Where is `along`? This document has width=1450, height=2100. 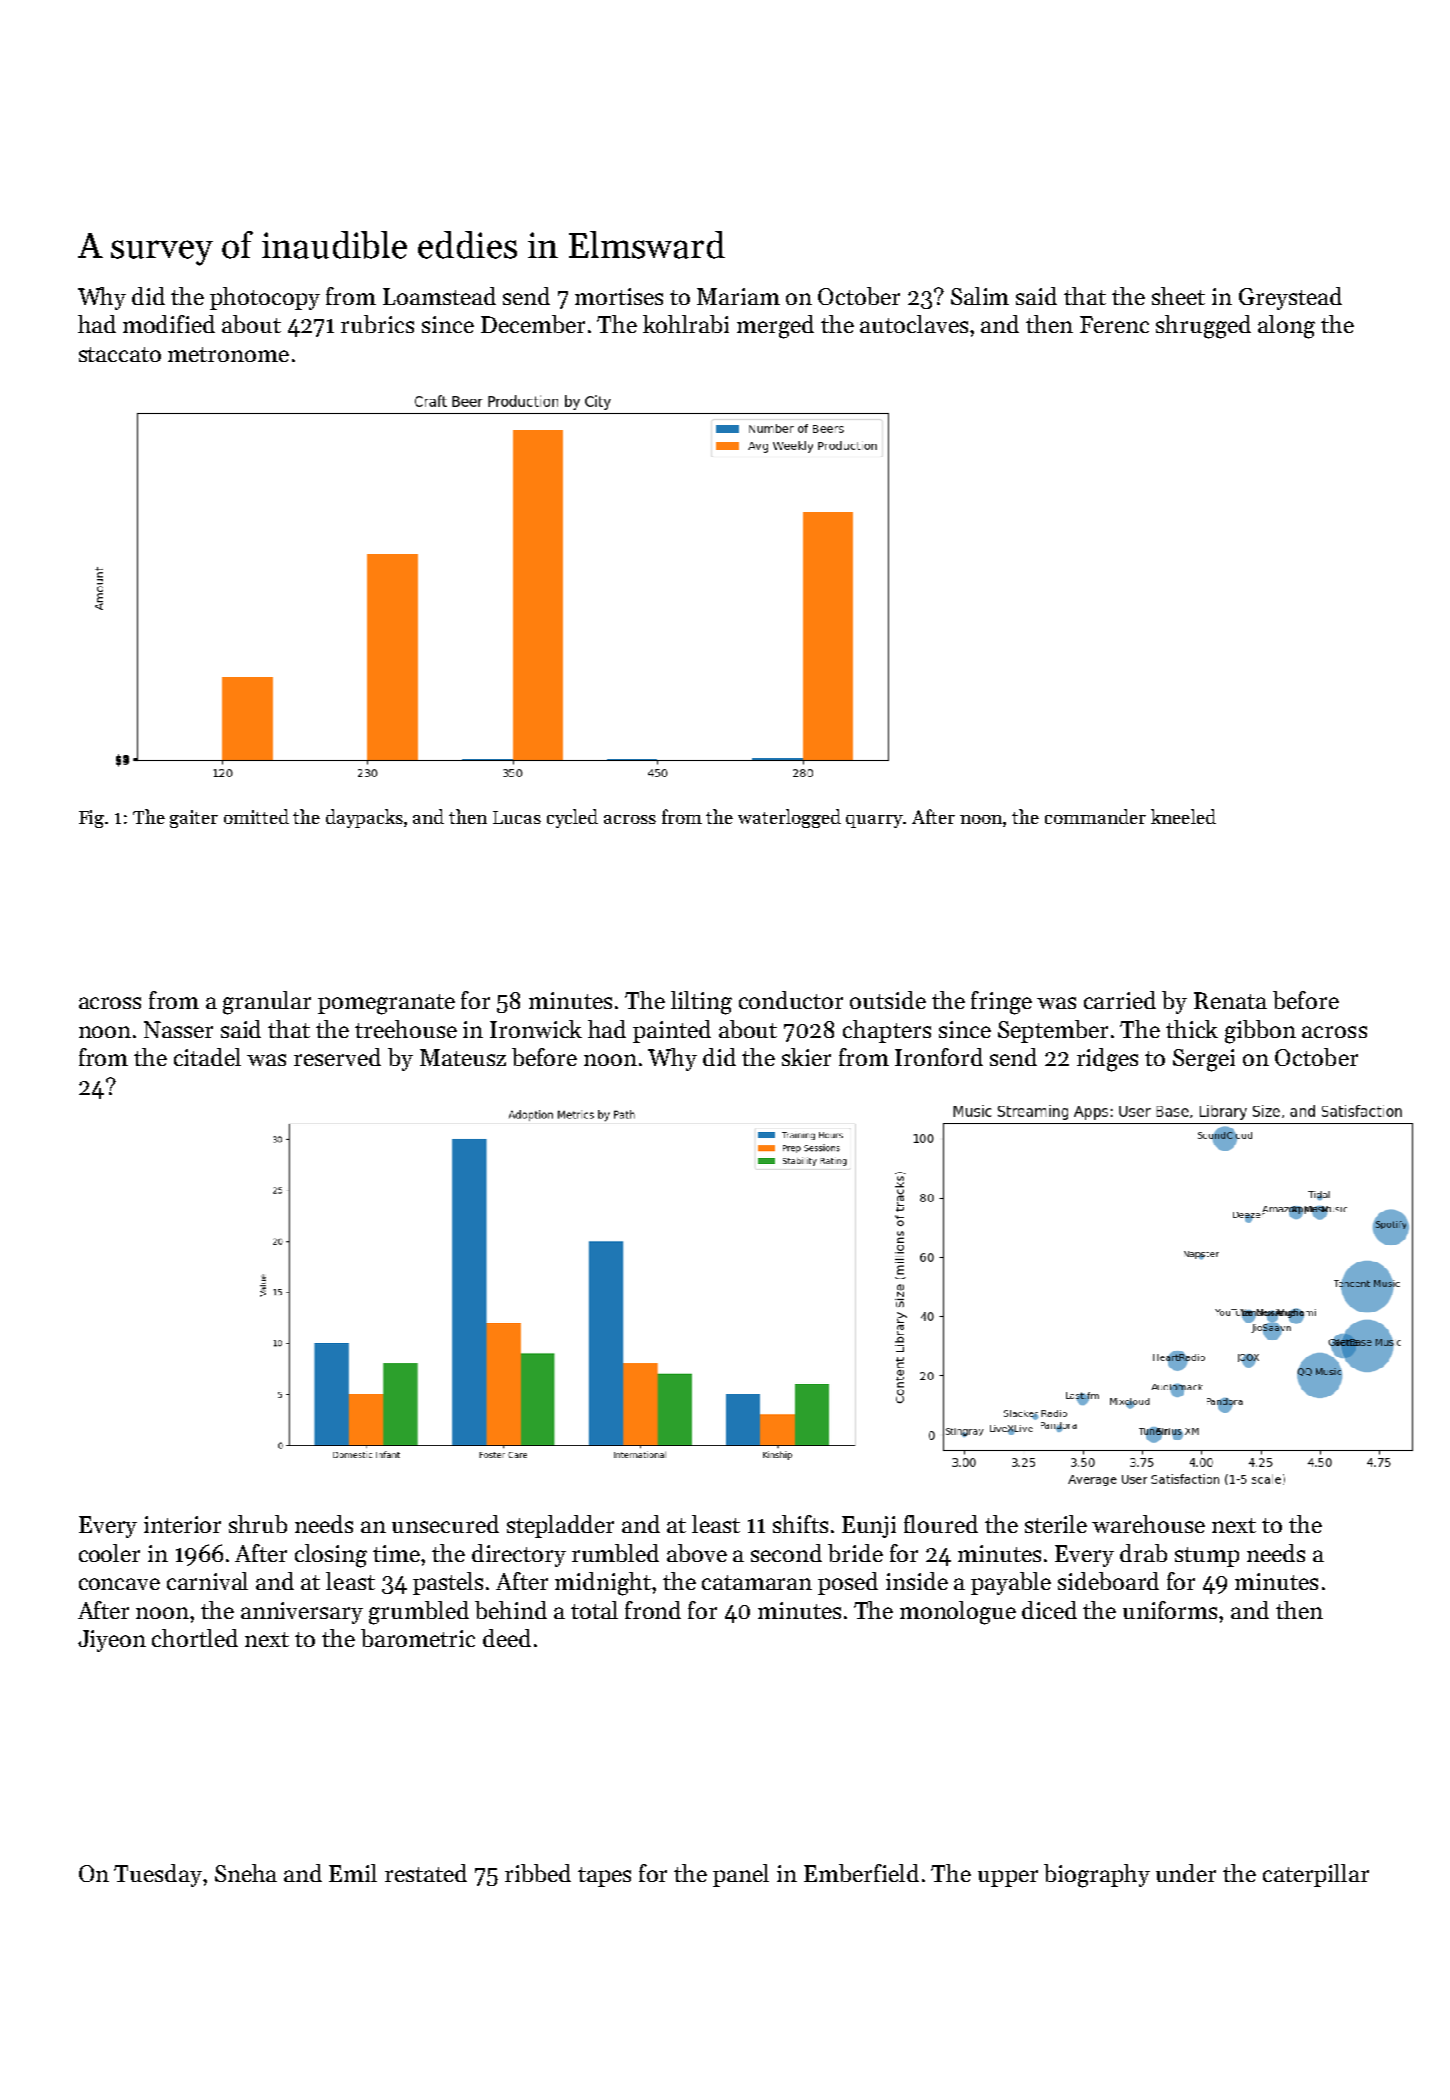
along is located at coordinates (1286, 327).
